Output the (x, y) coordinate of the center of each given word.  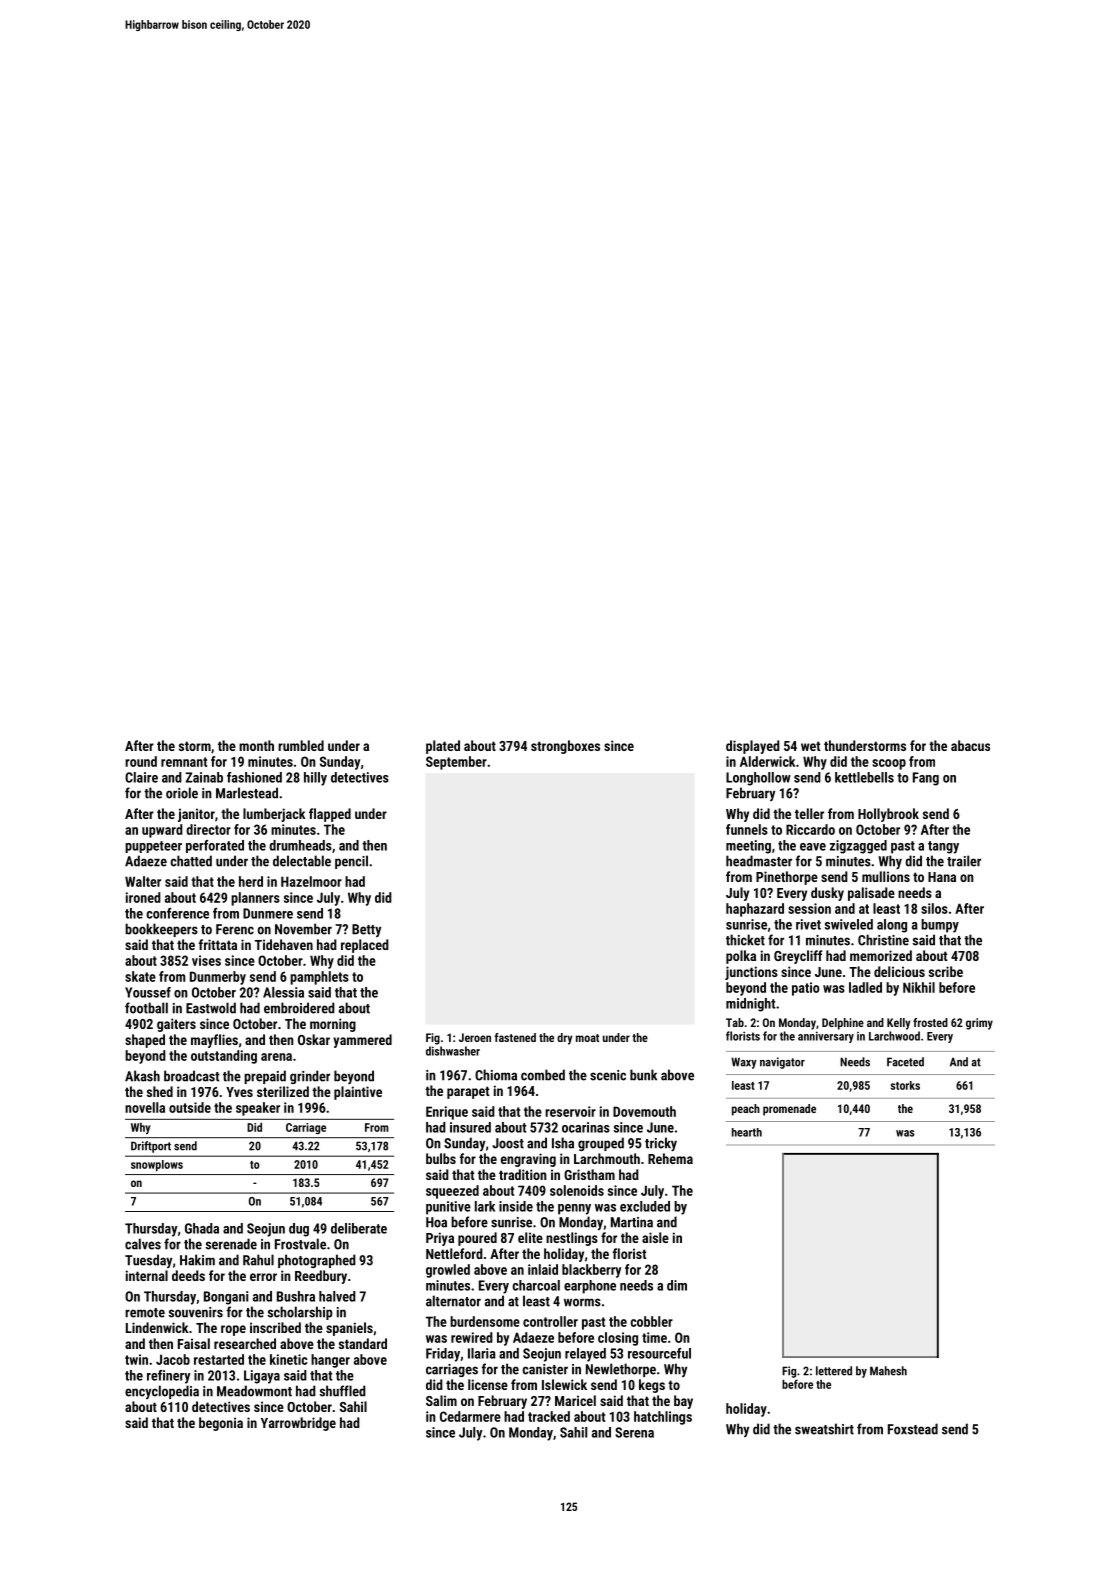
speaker (258, 1109)
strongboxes (565, 747)
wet (811, 746)
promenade (789, 1110)
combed (543, 1075)
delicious (899, 971)
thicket (745, 940)
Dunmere (268, 913)
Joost (508, 1143)
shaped (145, 1041)
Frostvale (300, 1244)
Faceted (905, 1062)
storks (905, 1085)
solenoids (577, 1190)
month (256, 745)
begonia (221, 1424)
